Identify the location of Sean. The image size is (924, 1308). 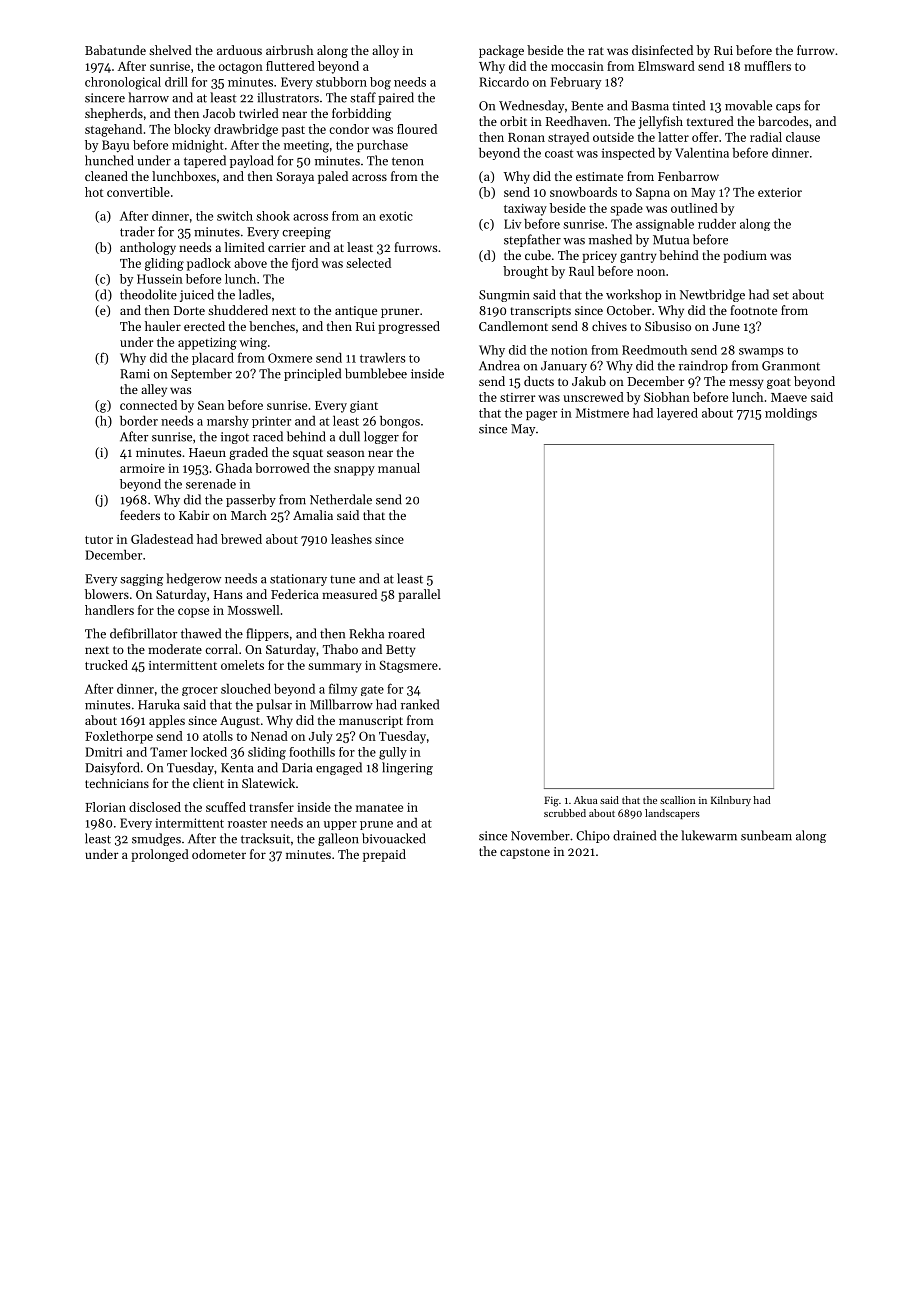
(211, 405).
